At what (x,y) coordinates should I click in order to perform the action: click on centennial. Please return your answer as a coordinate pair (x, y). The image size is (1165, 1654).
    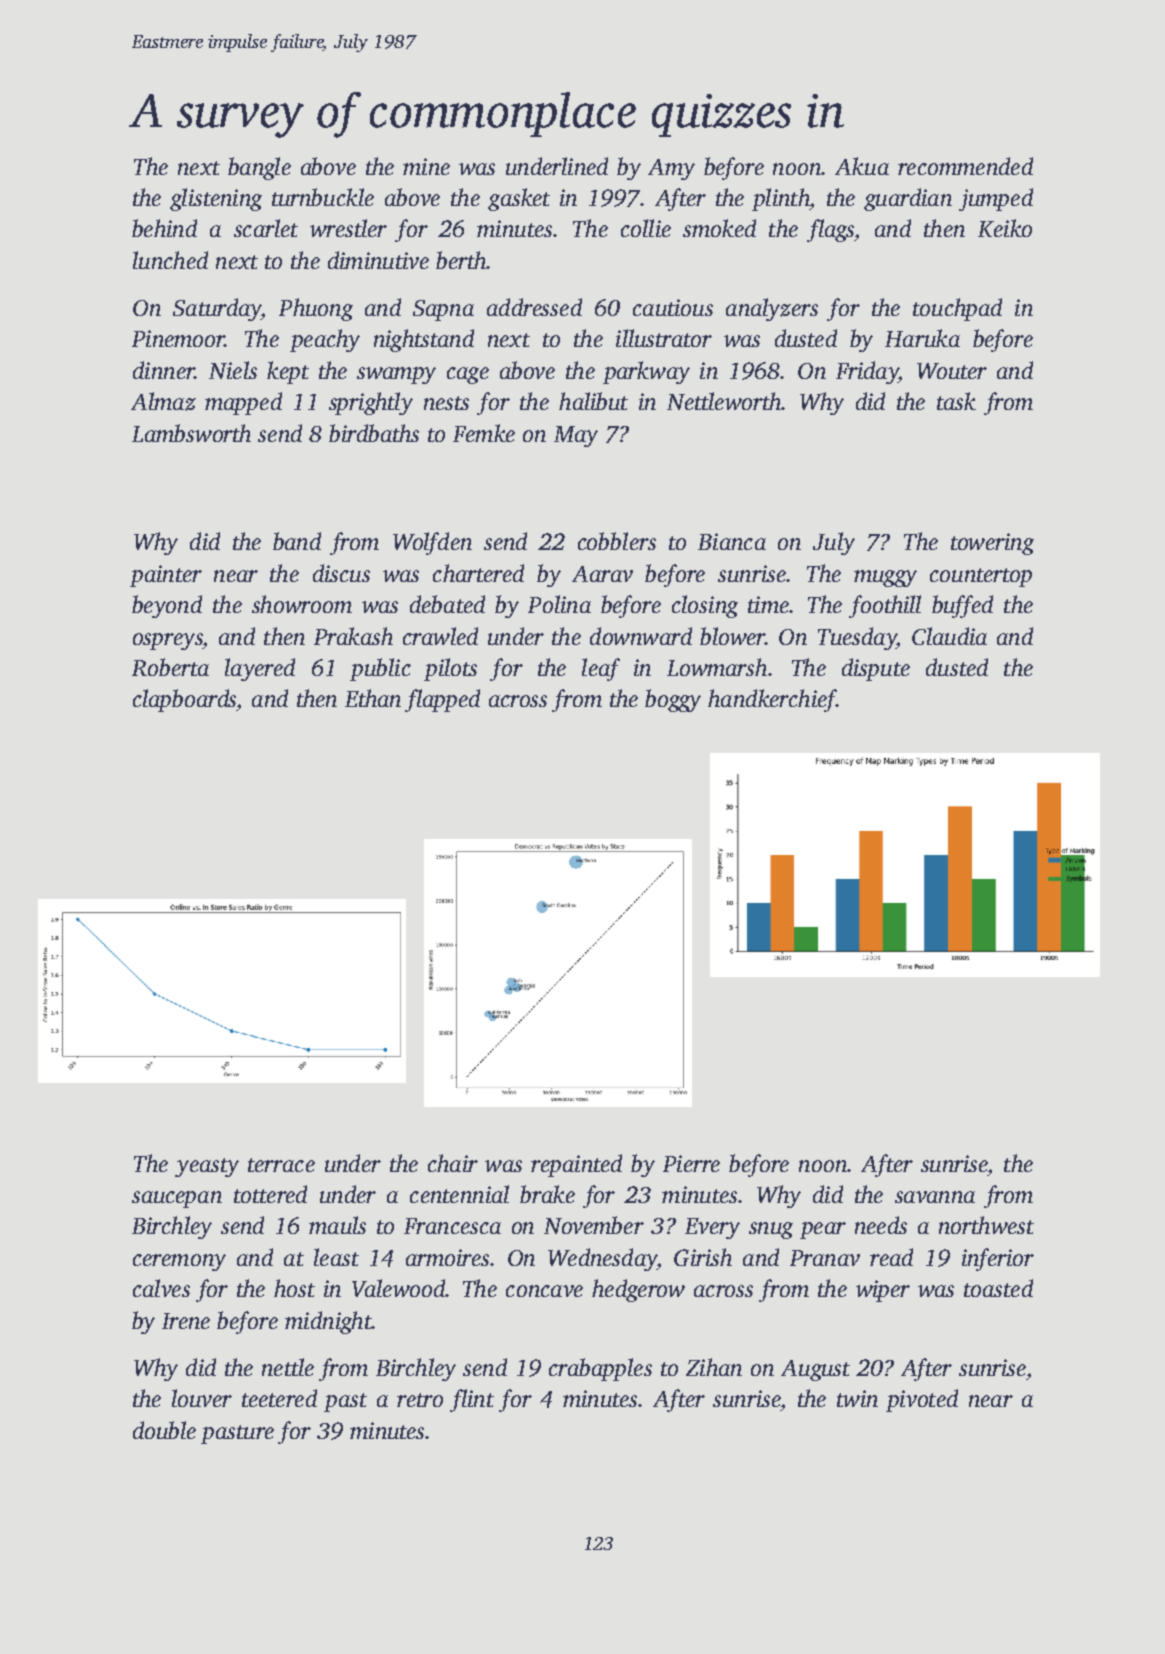
    Looking at the image, I should click on (459, 1194).
